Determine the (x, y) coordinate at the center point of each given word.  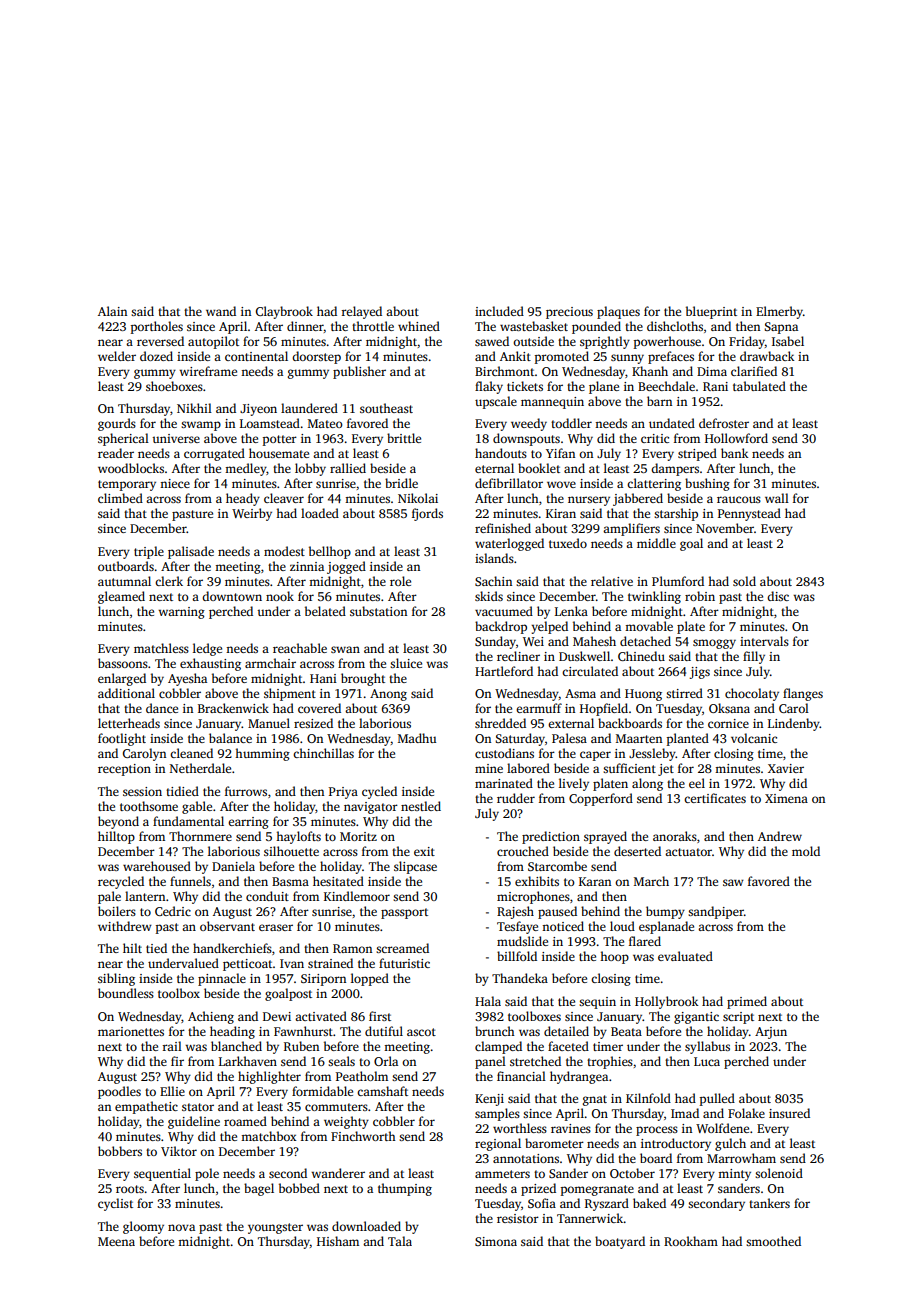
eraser (276, 927)
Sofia (542, 1203)
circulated (590, 671)
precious (569, 313)
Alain (112, 311)
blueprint (711, 312)
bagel (259, 1189)
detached (645, 641)
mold (806, 851)
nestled (421, 806)
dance (162, 708)
